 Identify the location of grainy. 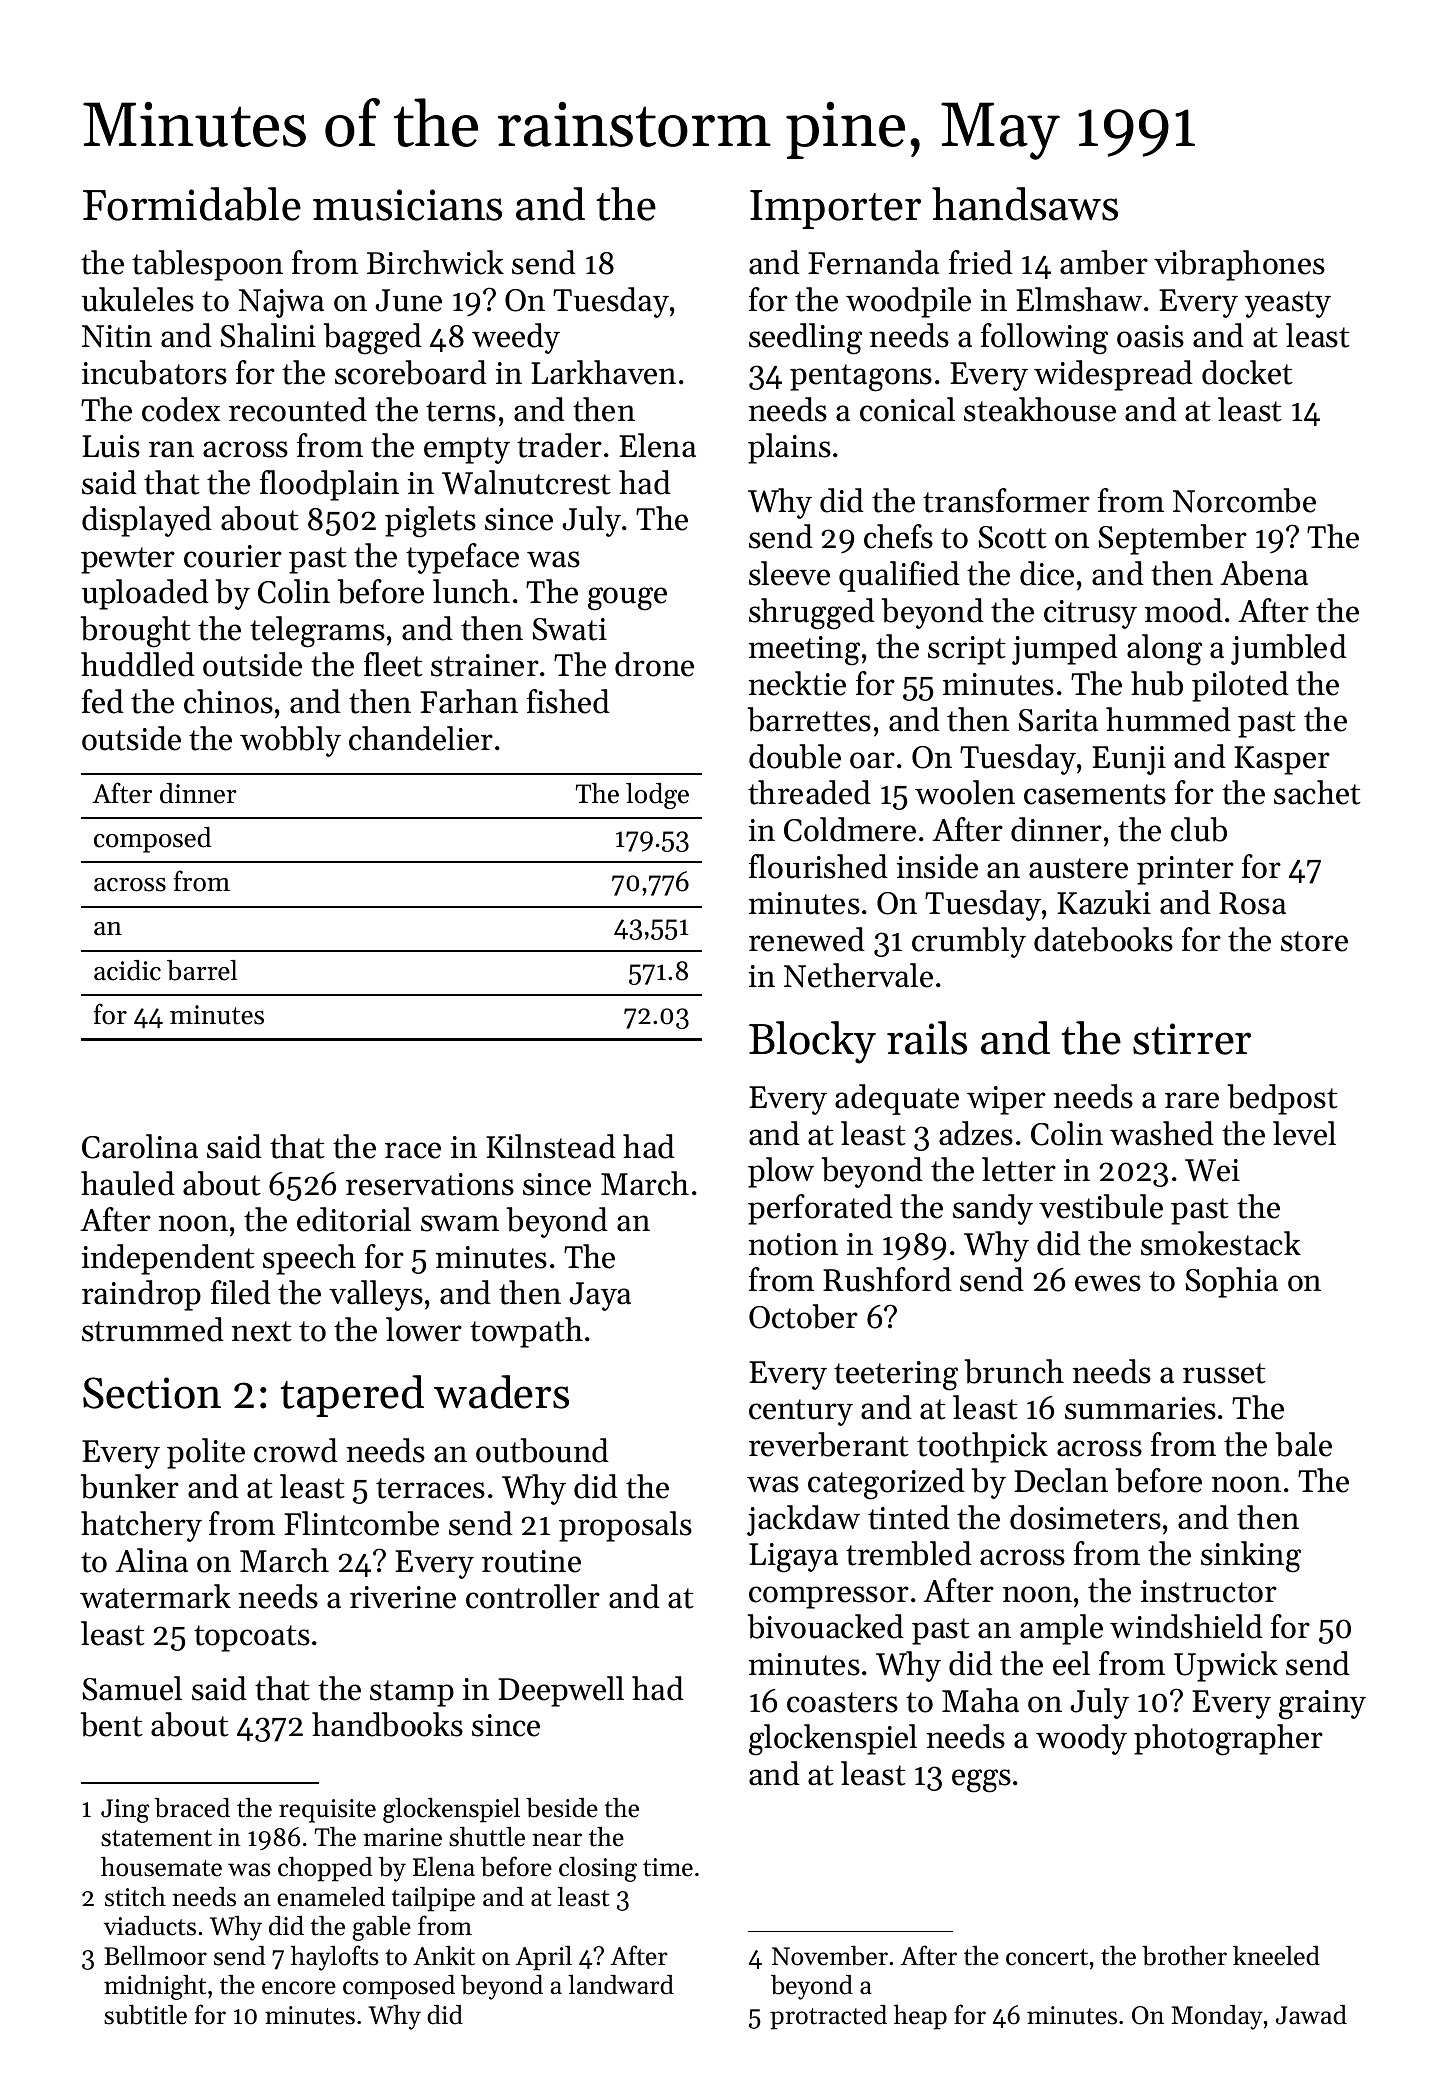
(1322, 1705).
